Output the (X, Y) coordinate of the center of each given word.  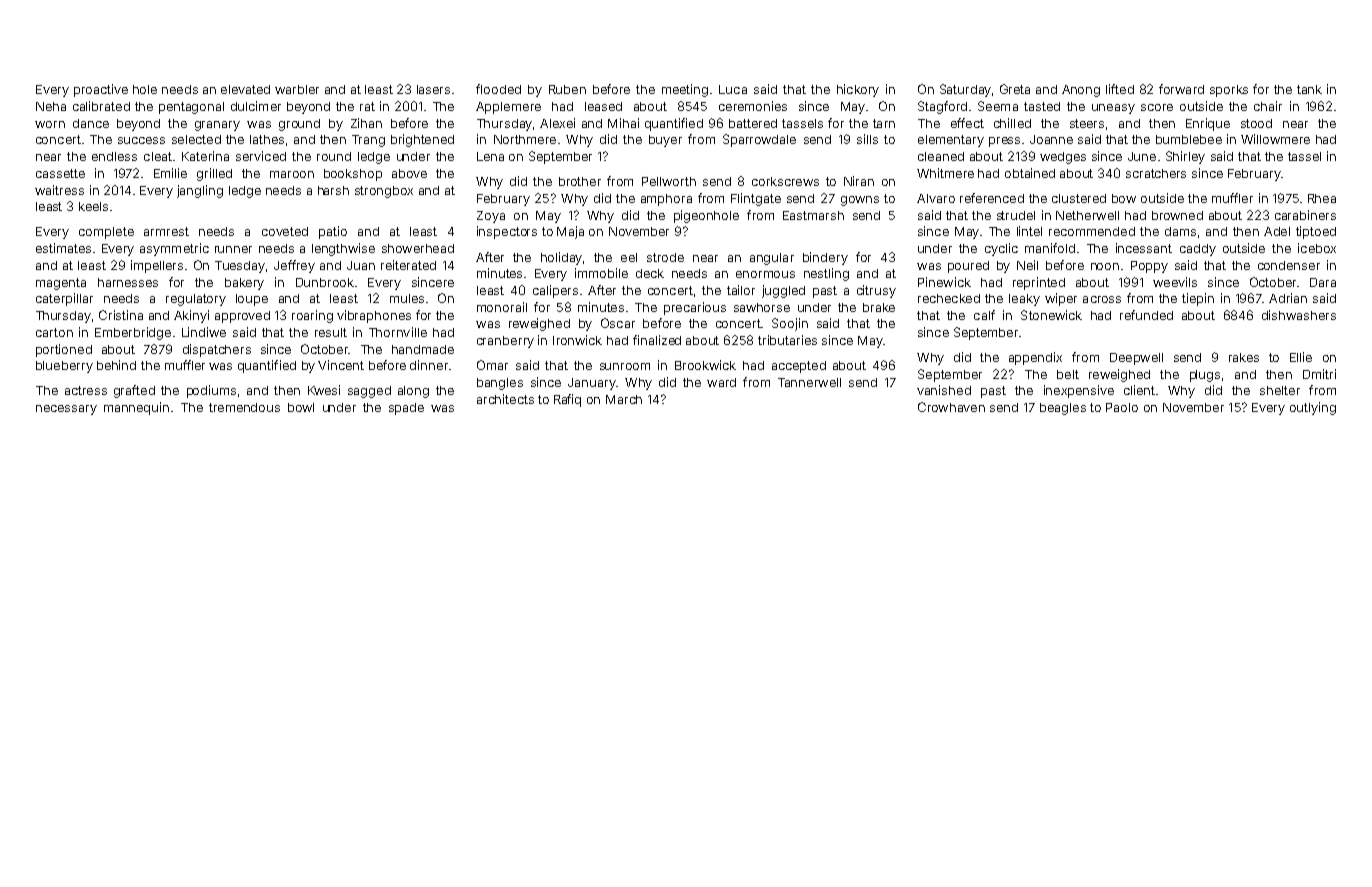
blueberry (64, 367)
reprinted (1039, 283)
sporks (1229, 91)
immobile (601, 273)
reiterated (408, 265)
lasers (433, 89)
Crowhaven (951, 407)
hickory (858, 90)
